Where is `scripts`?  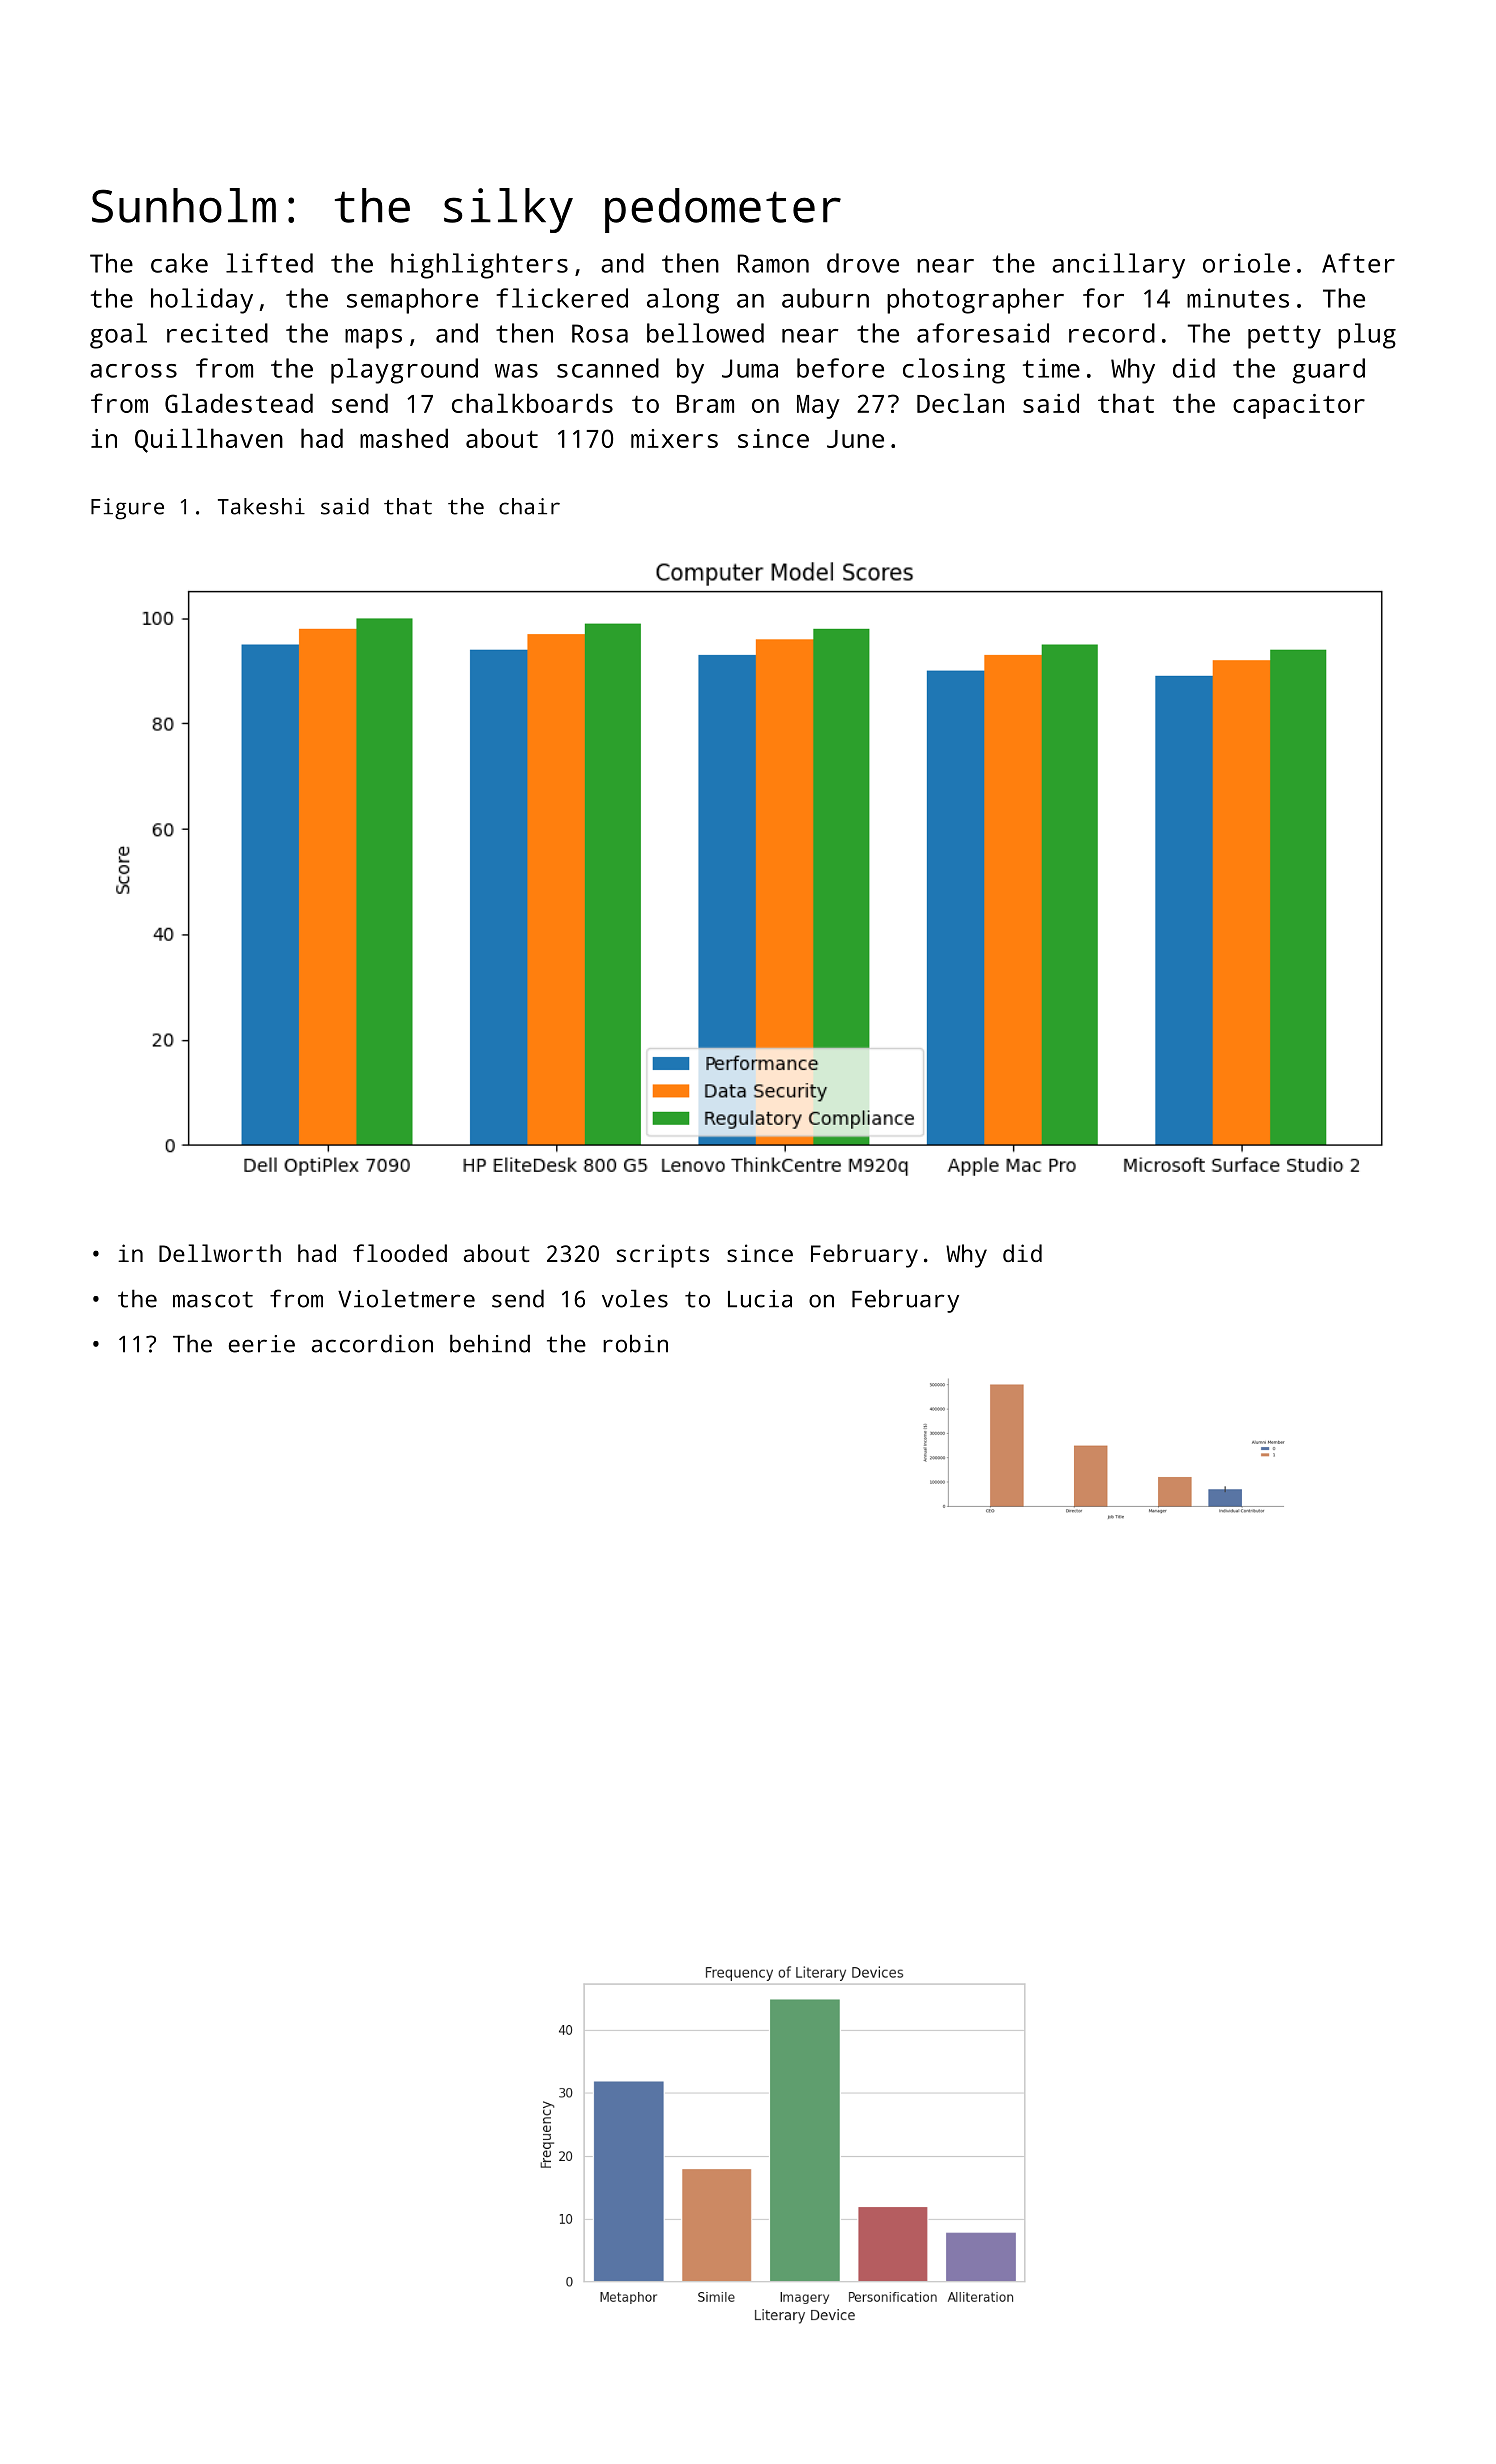
scripts is located at coordinates (663, 1256).
